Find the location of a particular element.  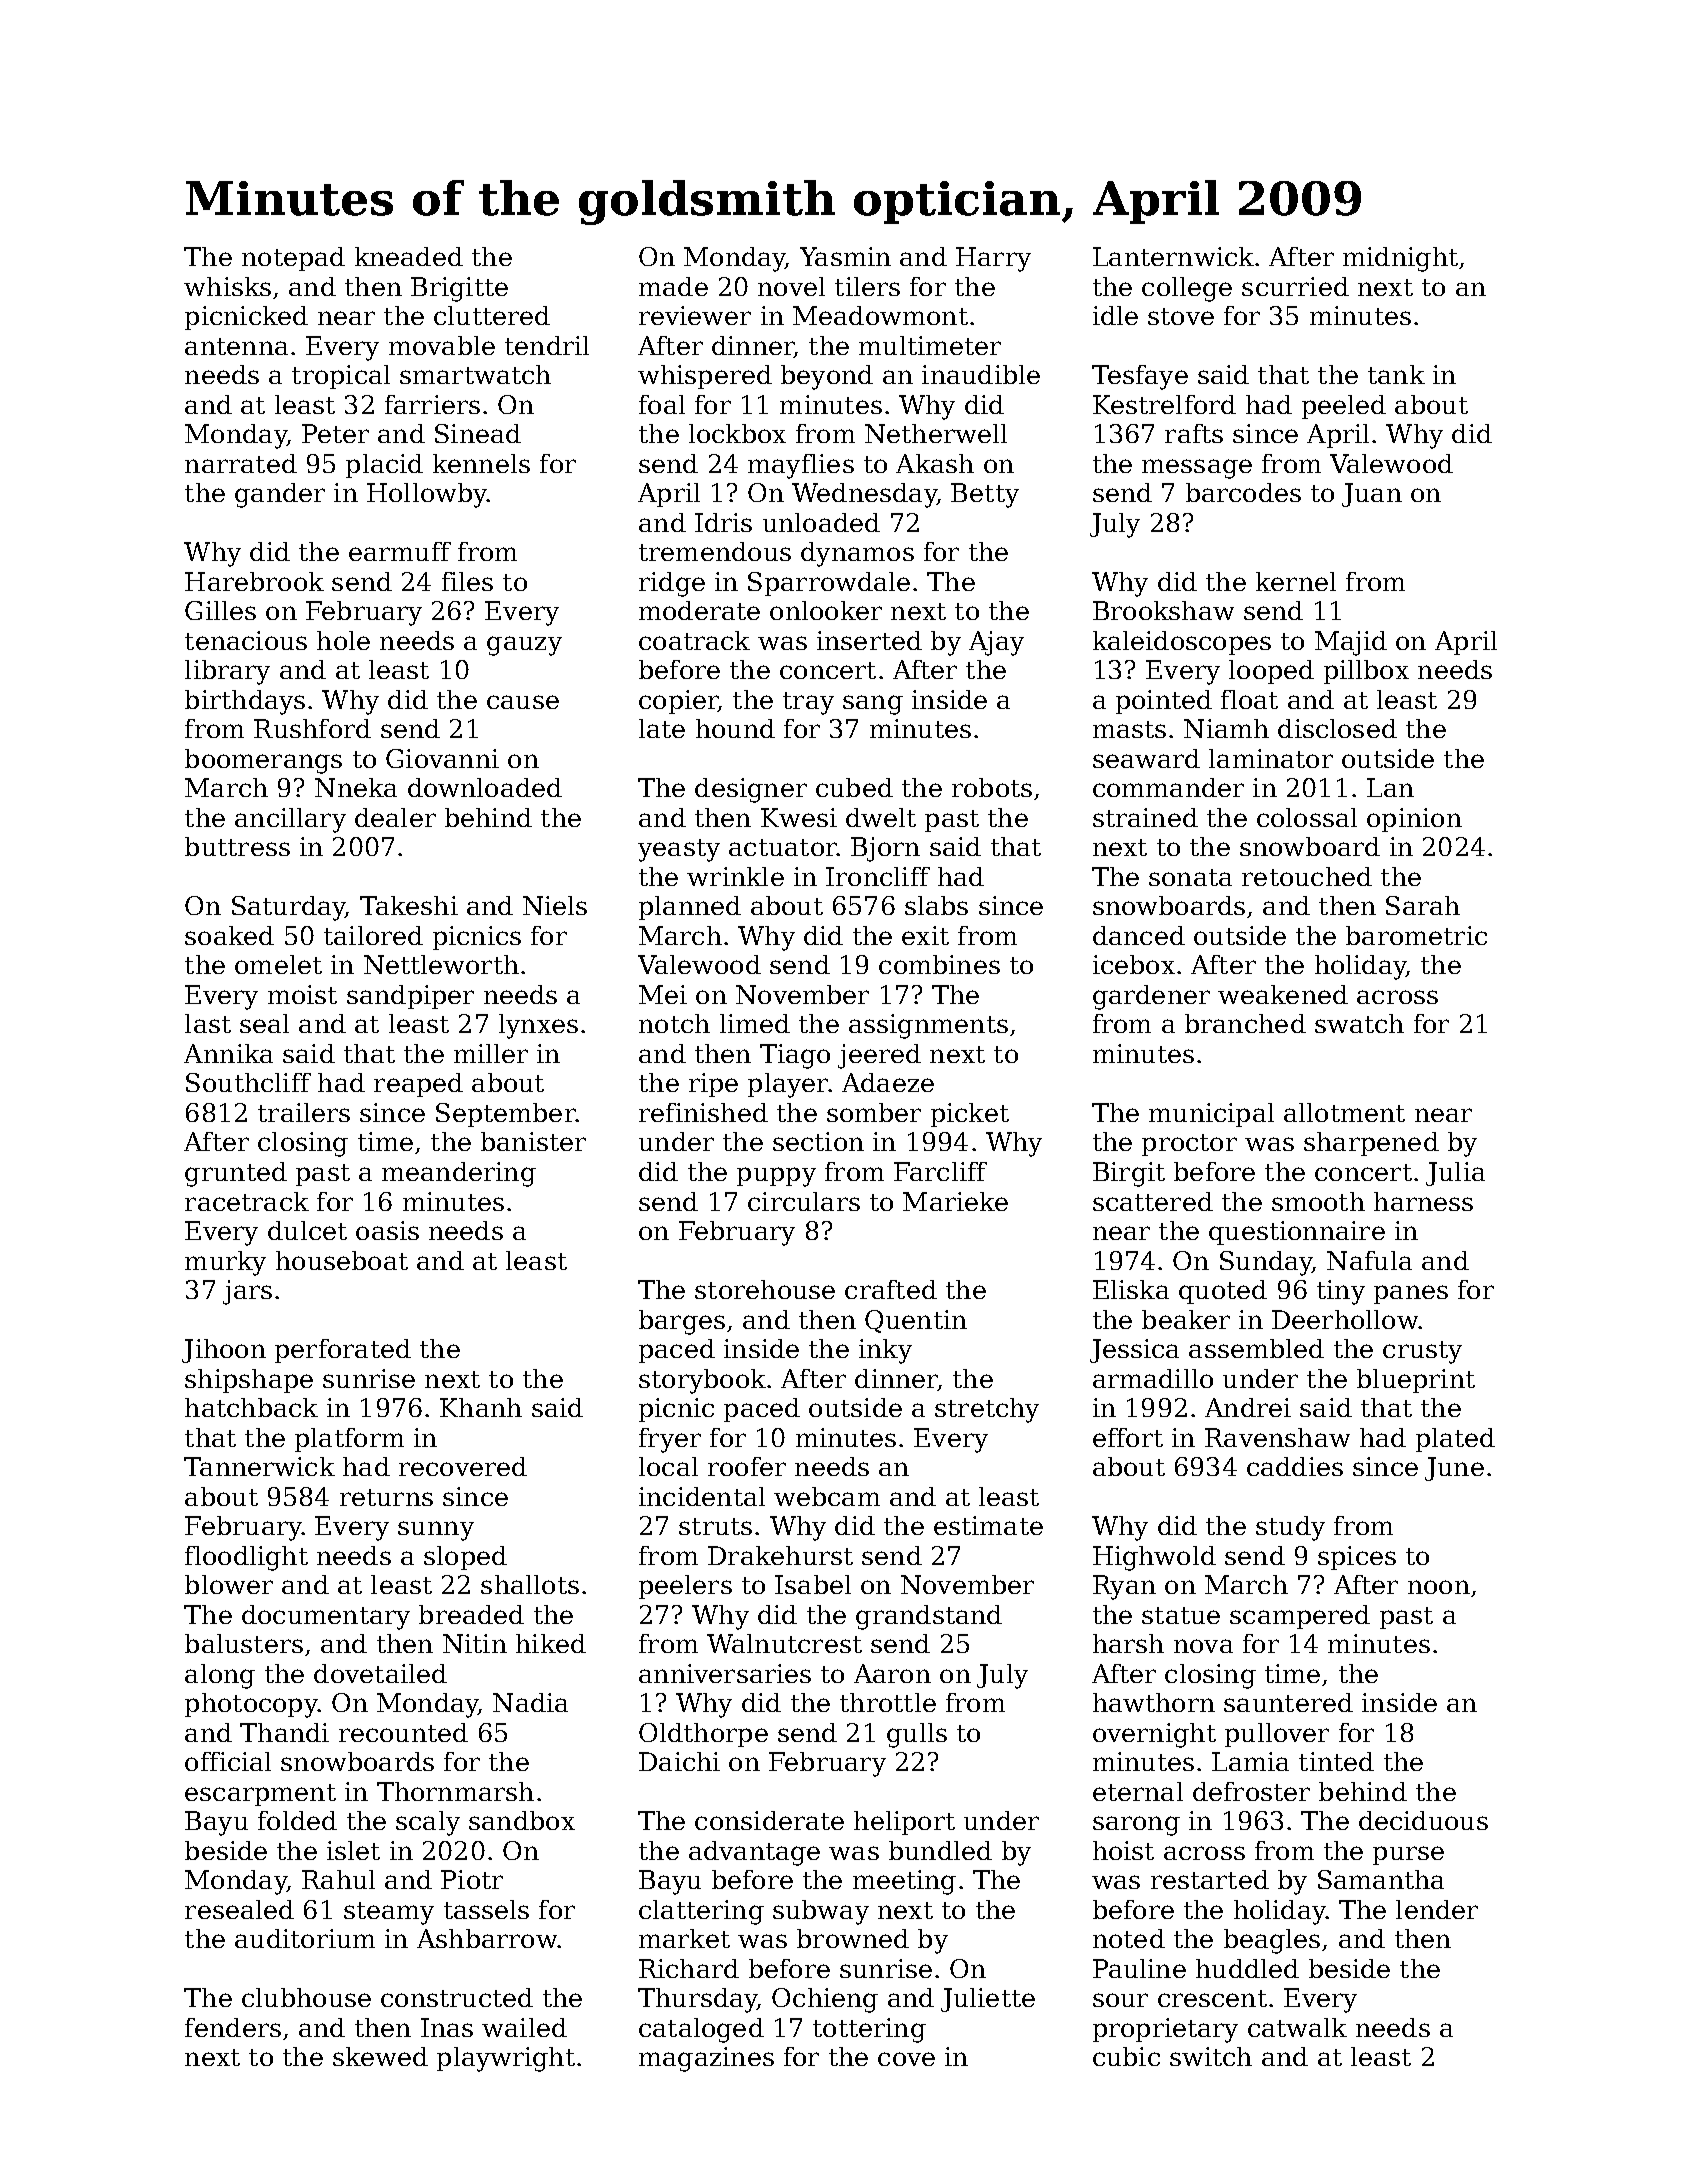

copier is located at coordinates (678, 702).
